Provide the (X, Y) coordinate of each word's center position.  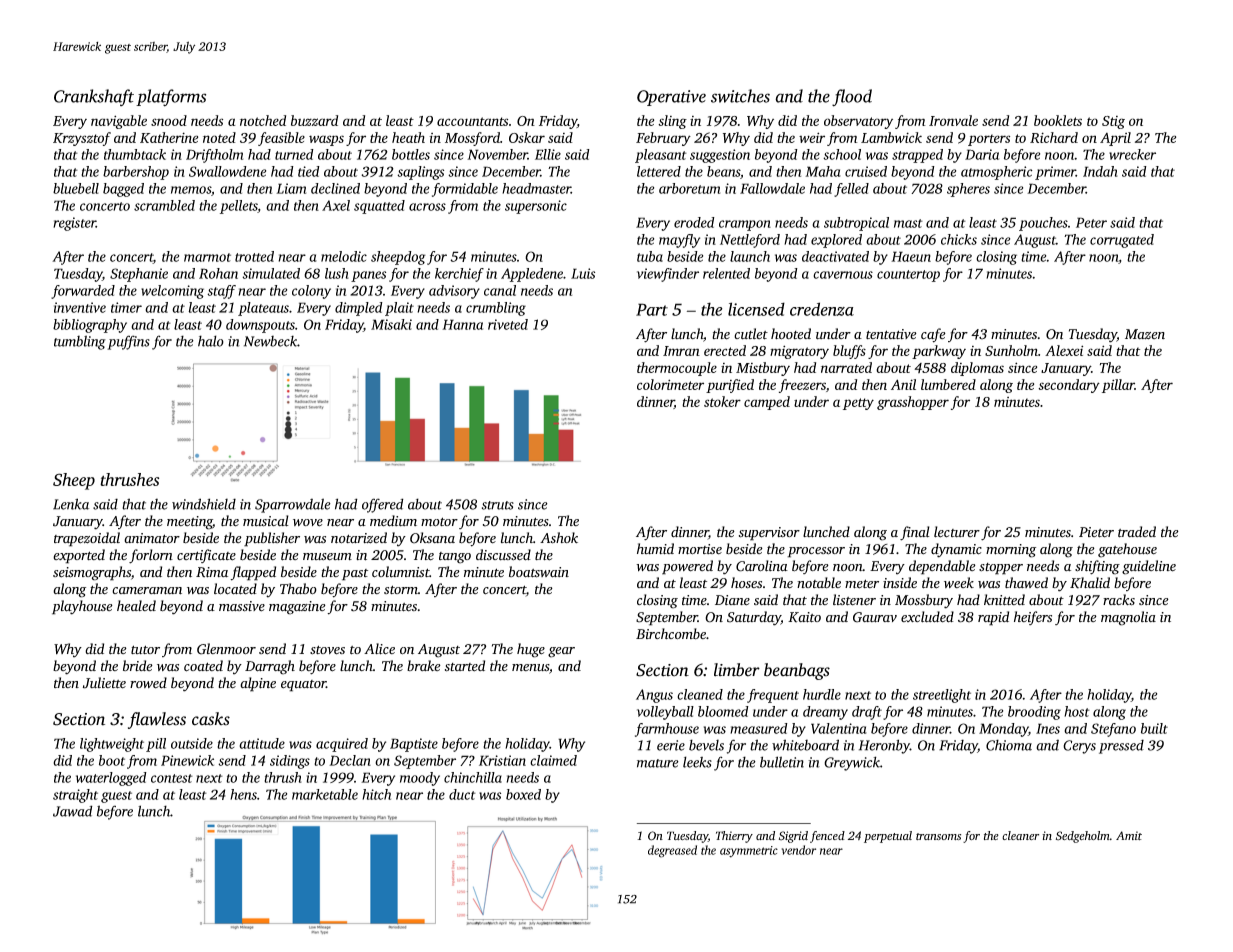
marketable (325, 794)
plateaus (263, 309)
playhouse (82, 607)
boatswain (539, 572)
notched (263, 120)
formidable (465, 190)
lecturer (957, 532)
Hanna (462, 324)
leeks (697, 762)
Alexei (1064, 350)
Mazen (1145, 334)
